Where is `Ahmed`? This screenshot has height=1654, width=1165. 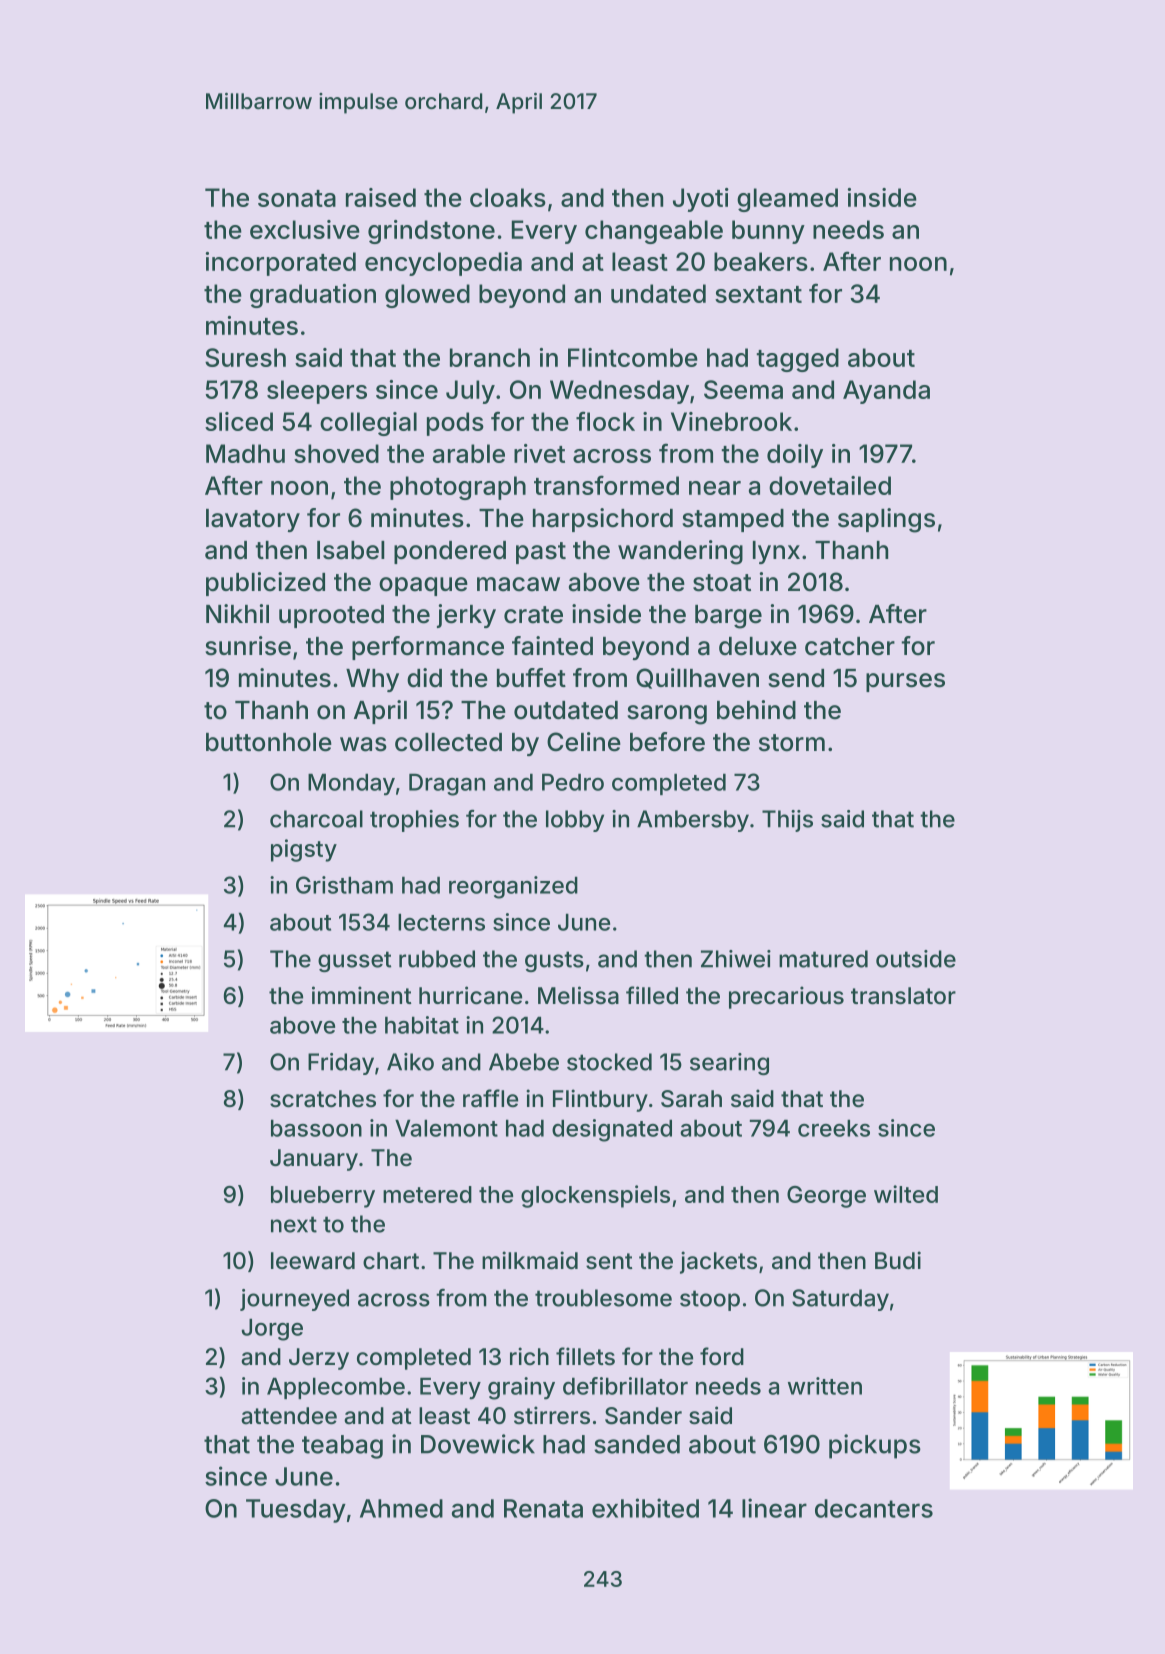 Ahmed is located at coordinates (401, 1508).
